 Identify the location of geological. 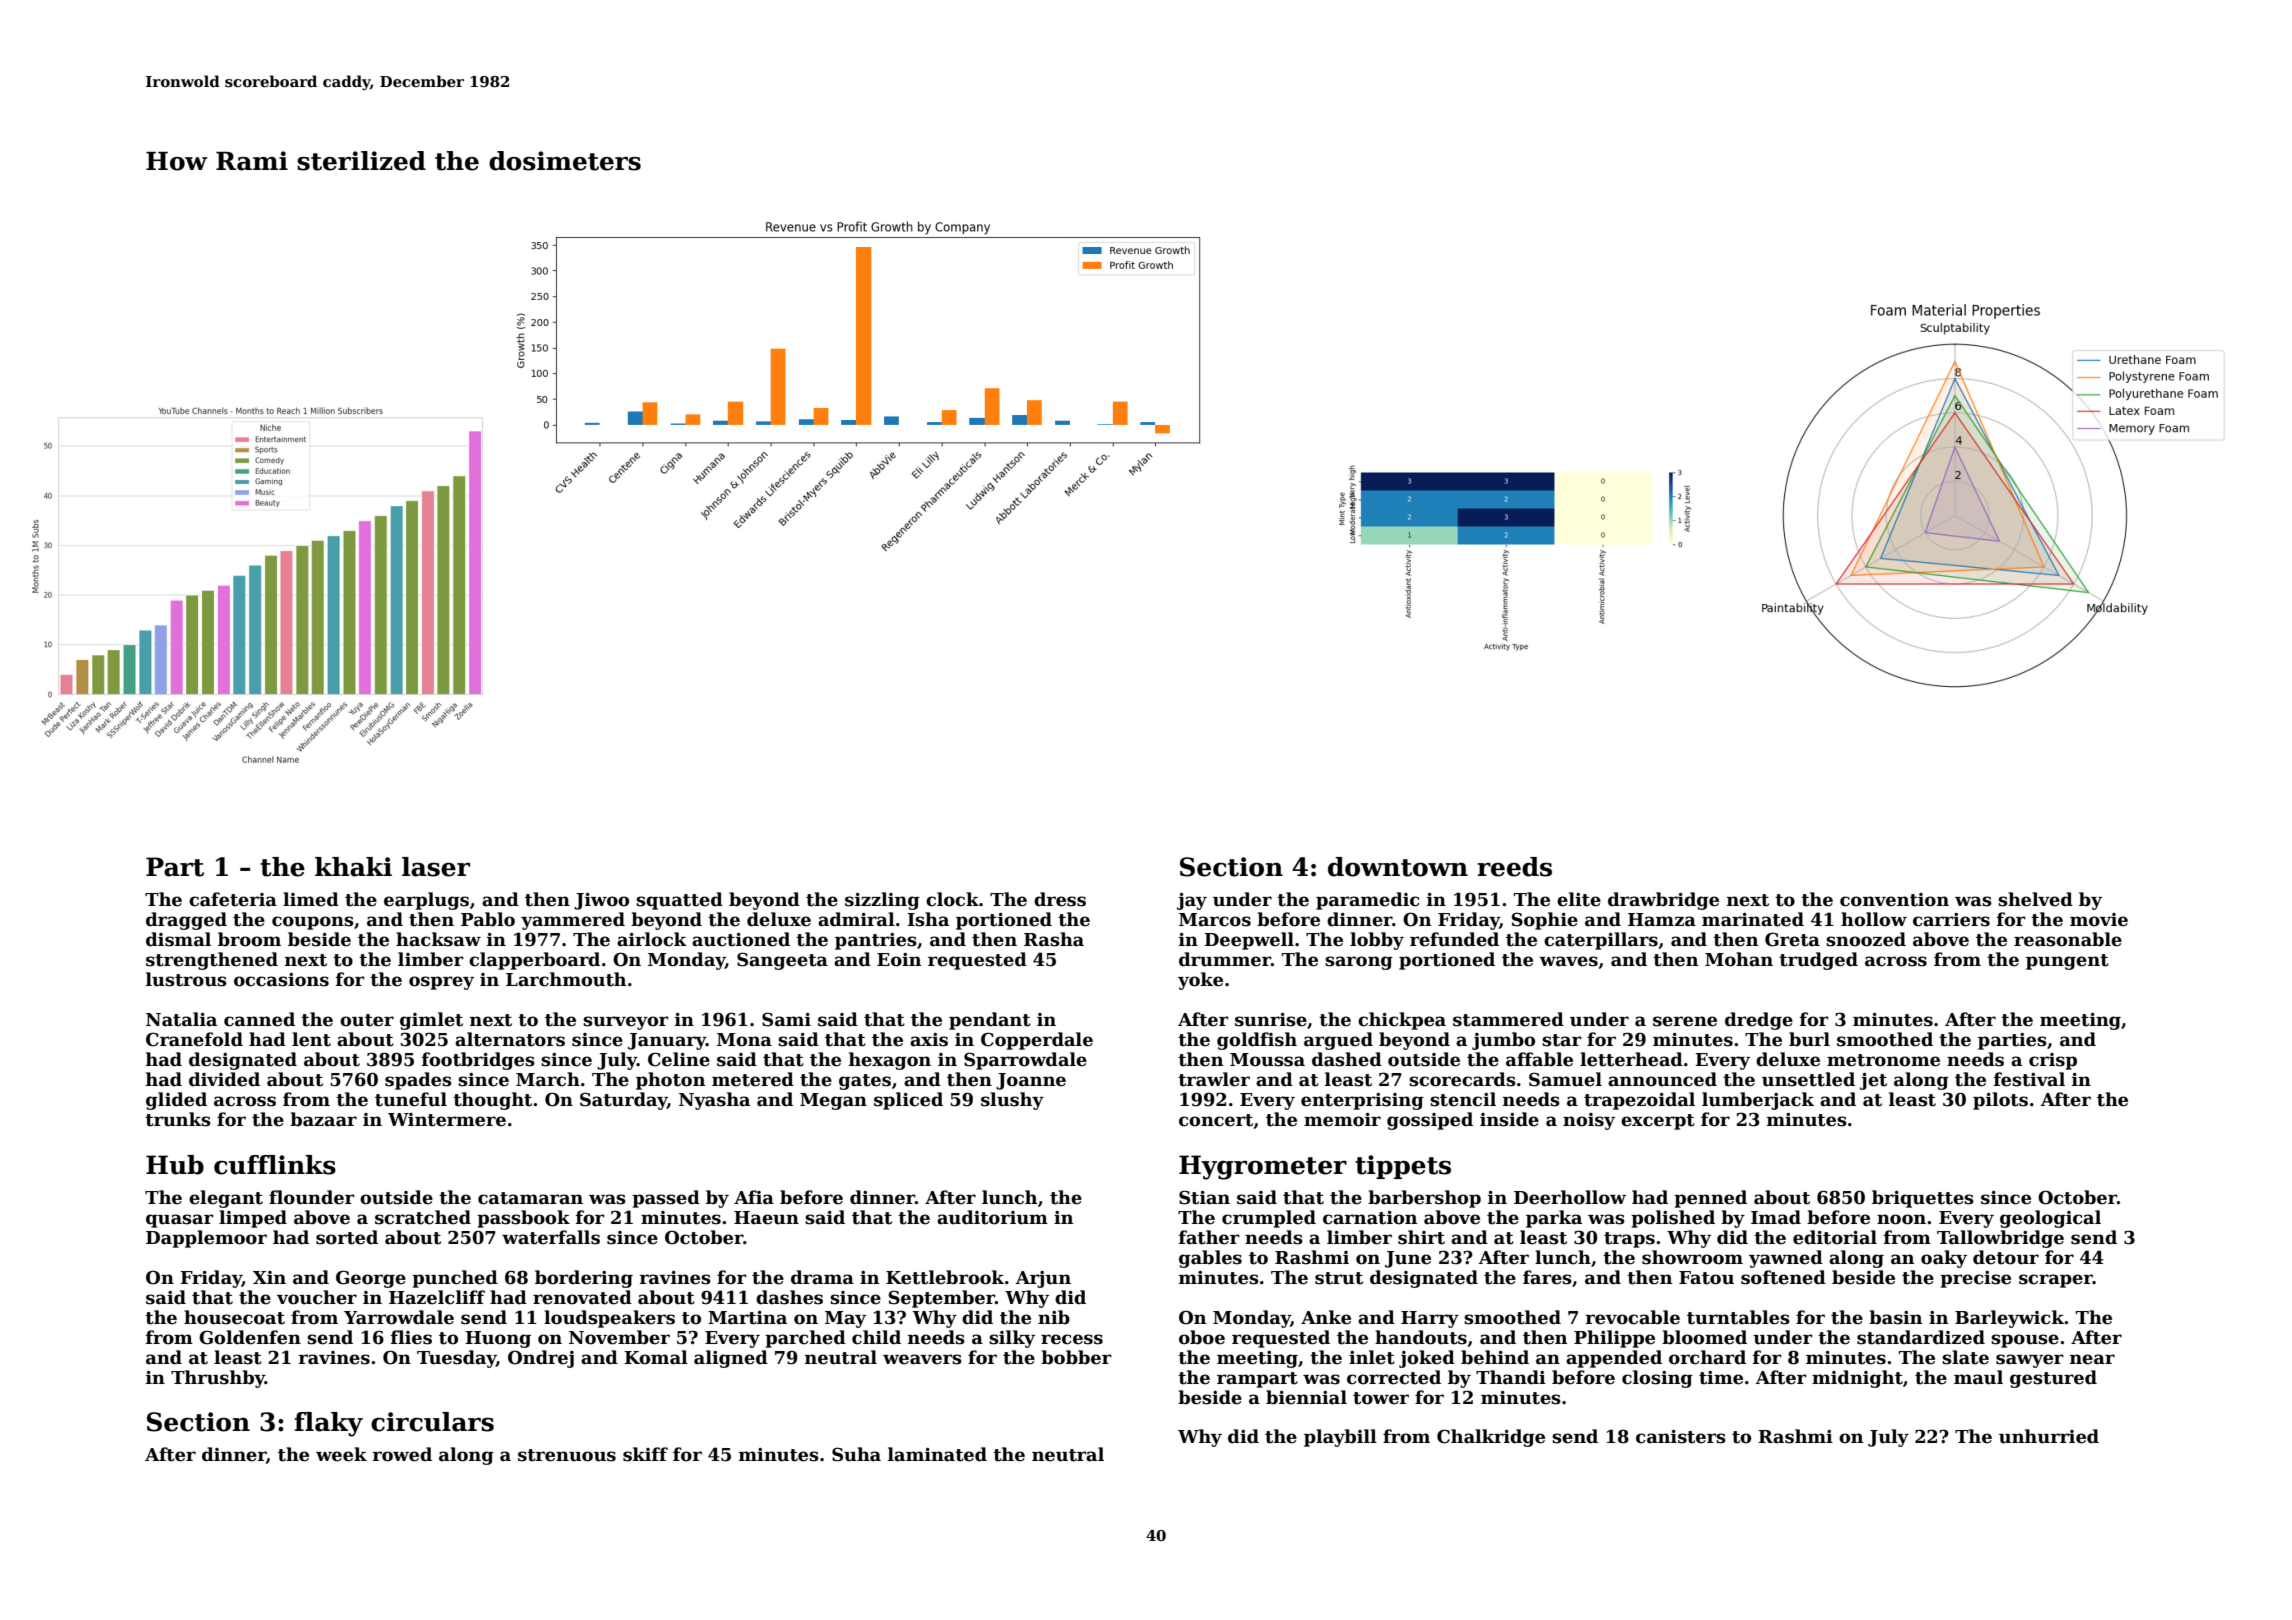
(2050, 1219).
